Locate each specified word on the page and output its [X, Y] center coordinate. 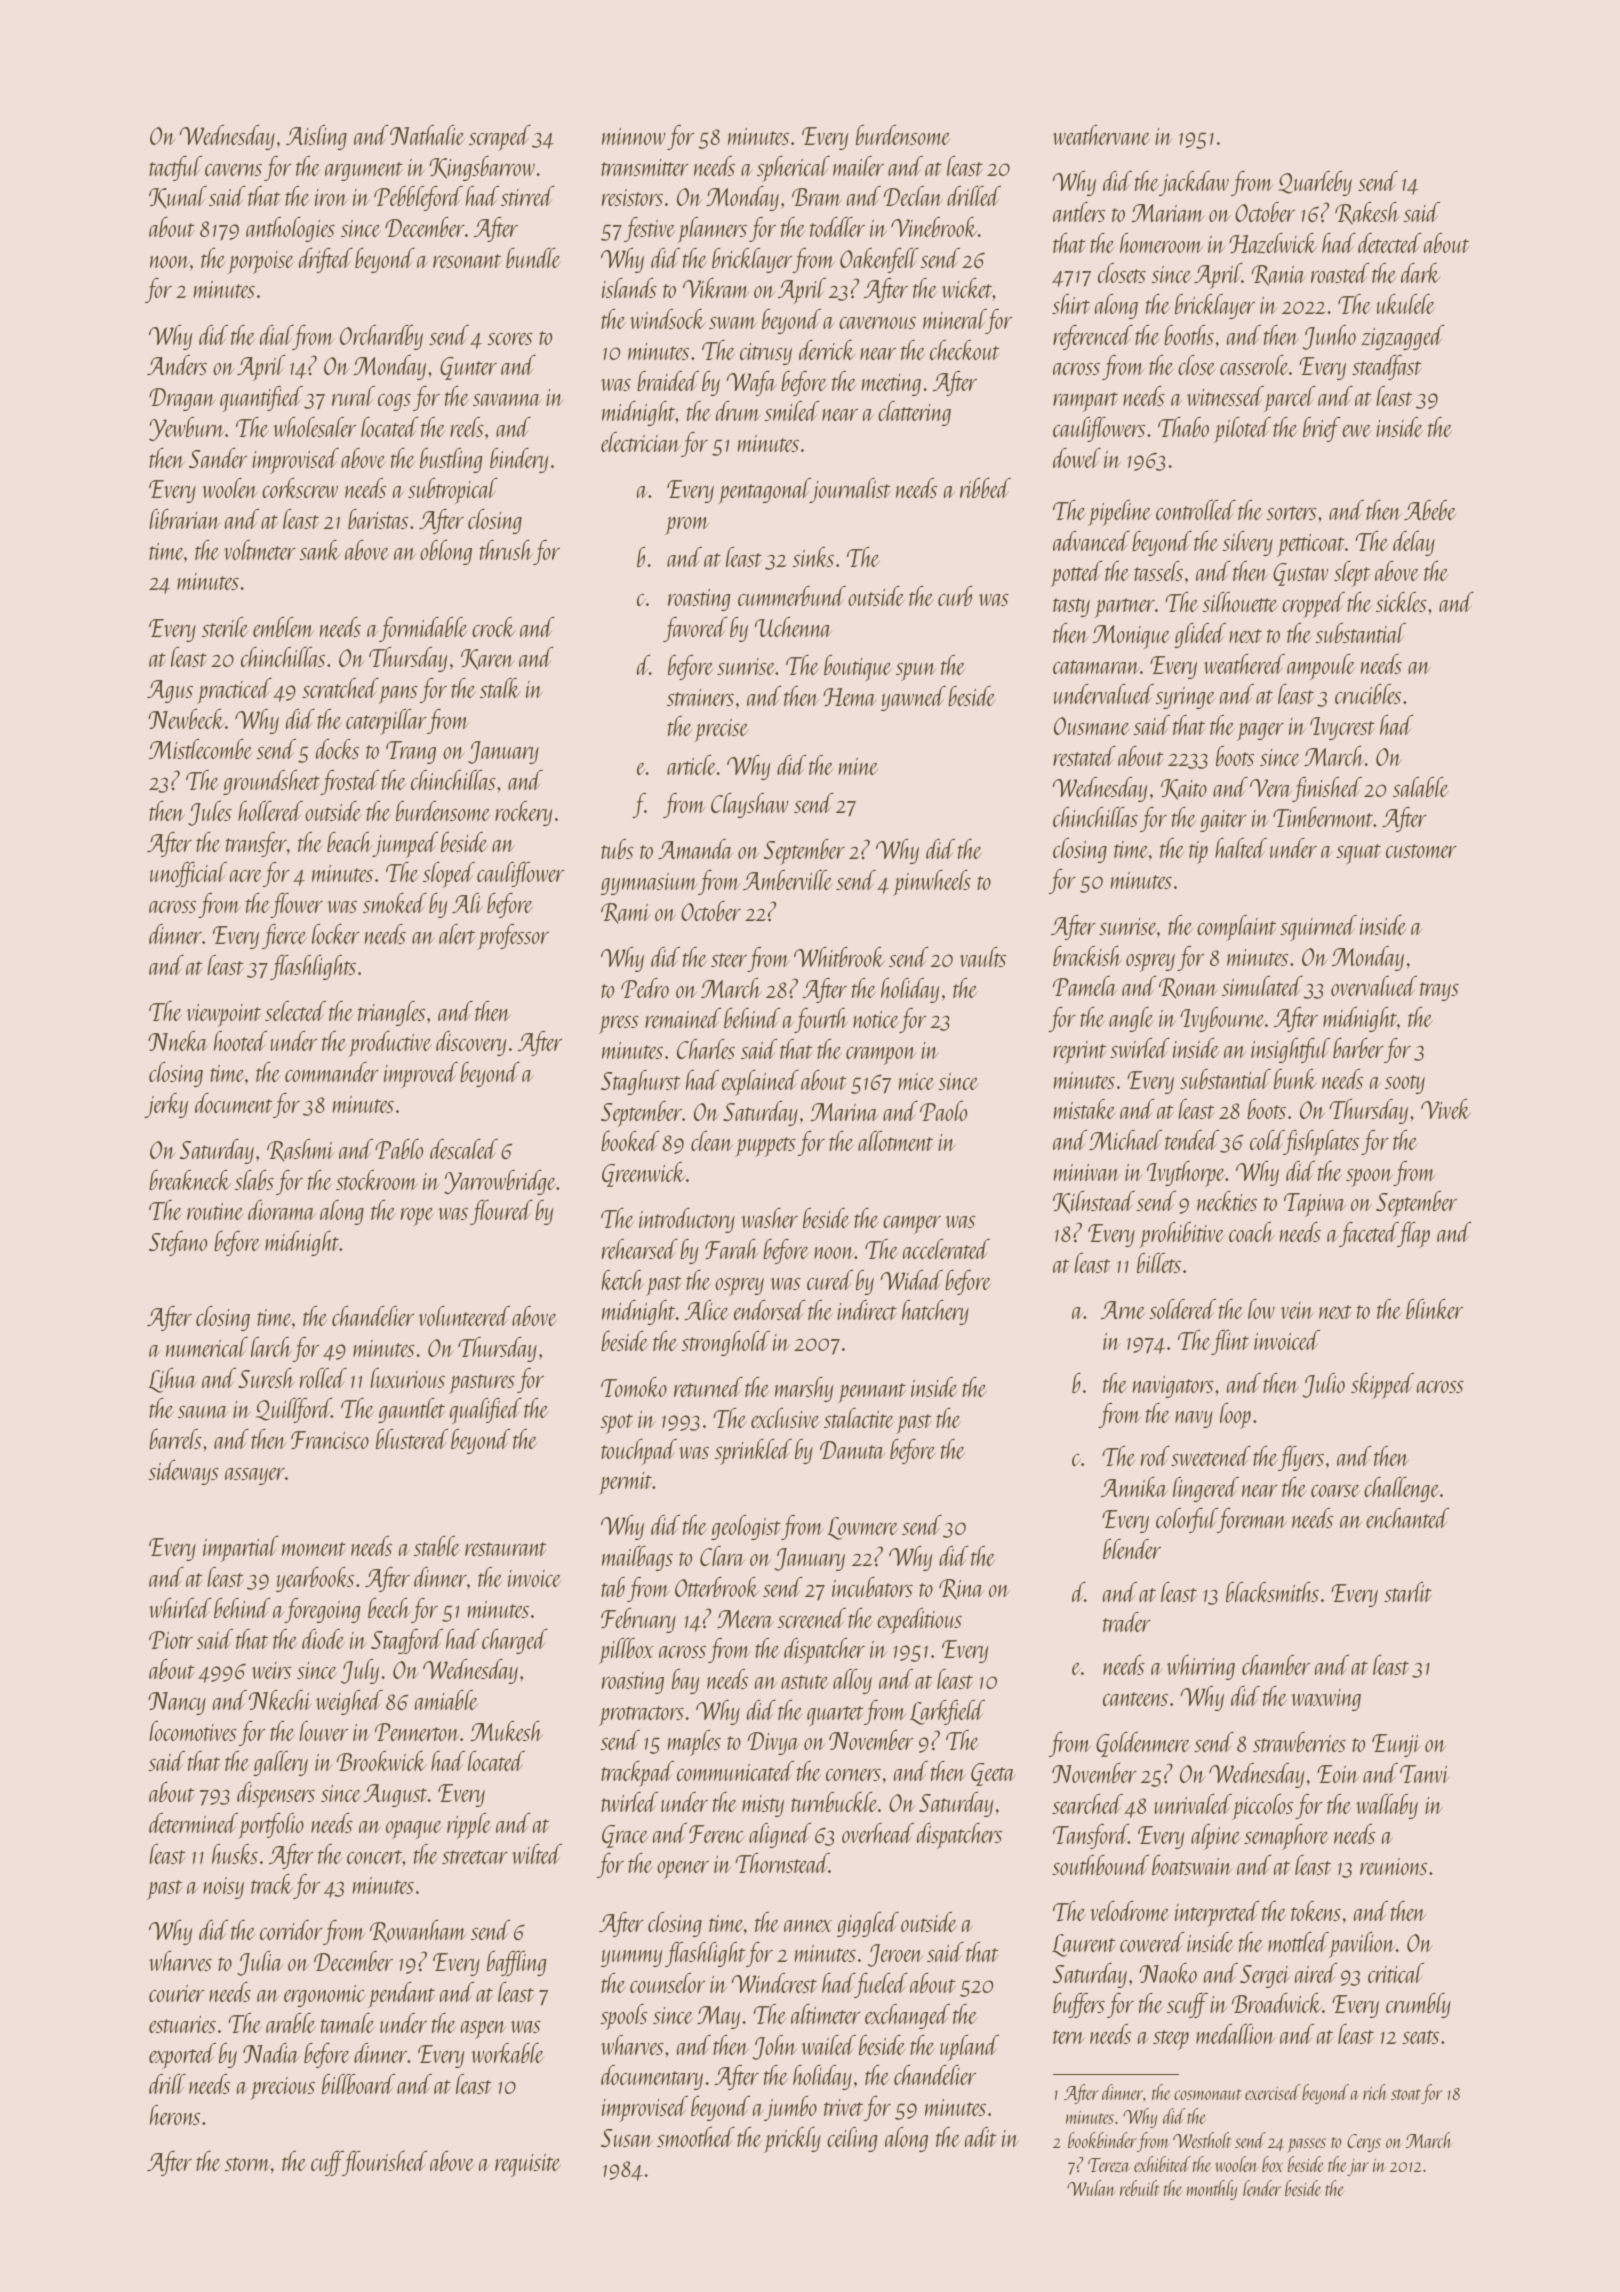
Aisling [316, 137]
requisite [528, 2165]
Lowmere [862, 1528]
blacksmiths [1272, 1592]
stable [437, 1546]
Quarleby [1315, 183]
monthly [1212, 2190]
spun [916, 672]
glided [1200, 635]
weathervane [1101, 135]
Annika [1134, 1487]
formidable [423, 629]
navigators [1173, 1387]
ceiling [852, 2139]
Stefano [178, 1243]
